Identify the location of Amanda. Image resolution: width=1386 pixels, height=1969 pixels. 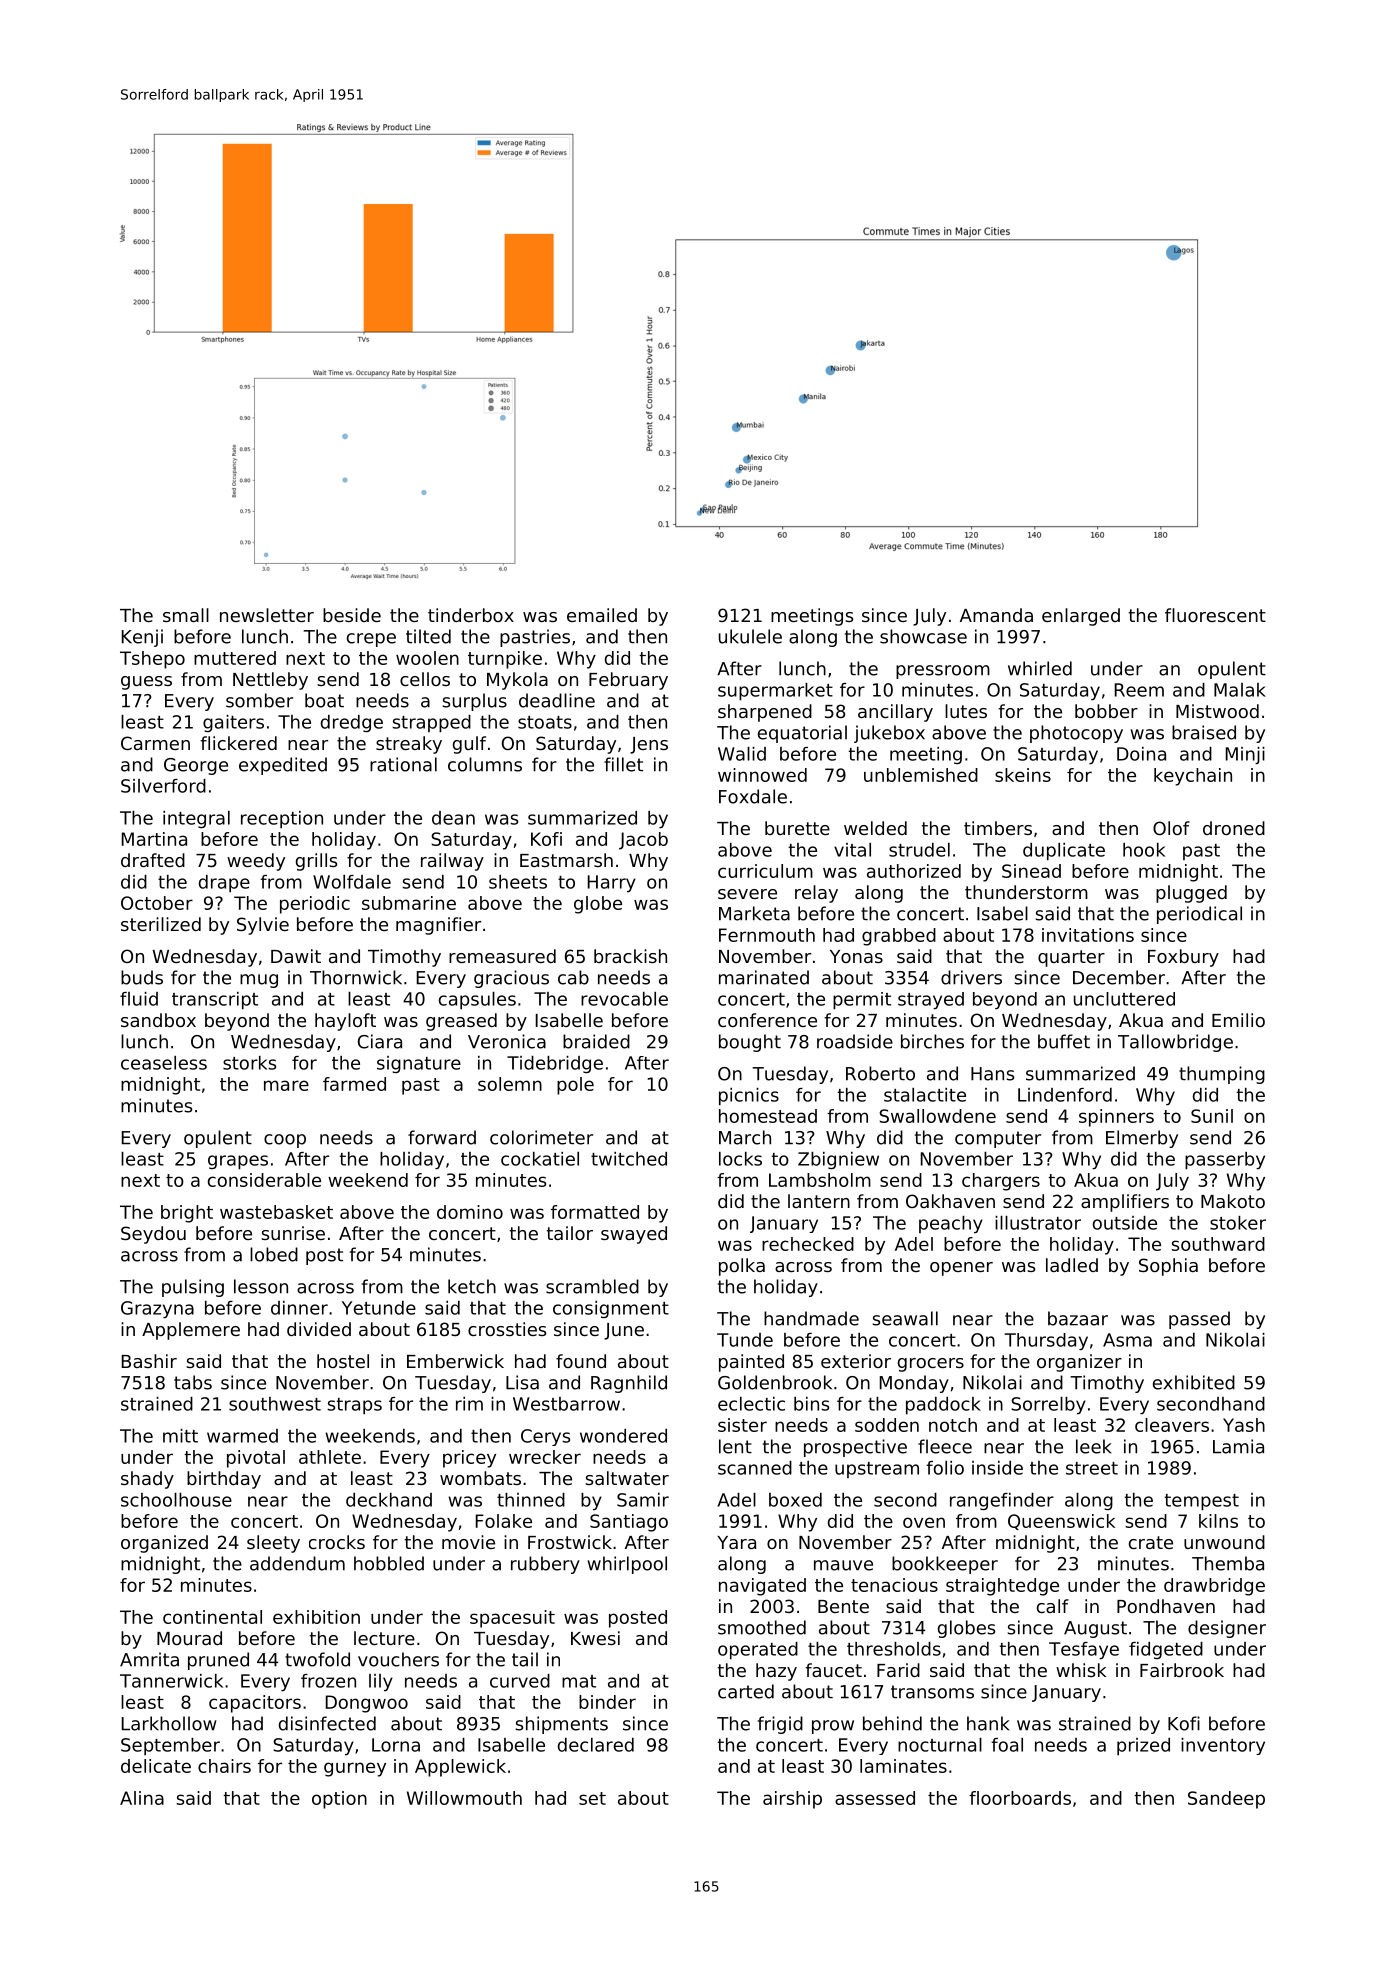
(996, 615).
